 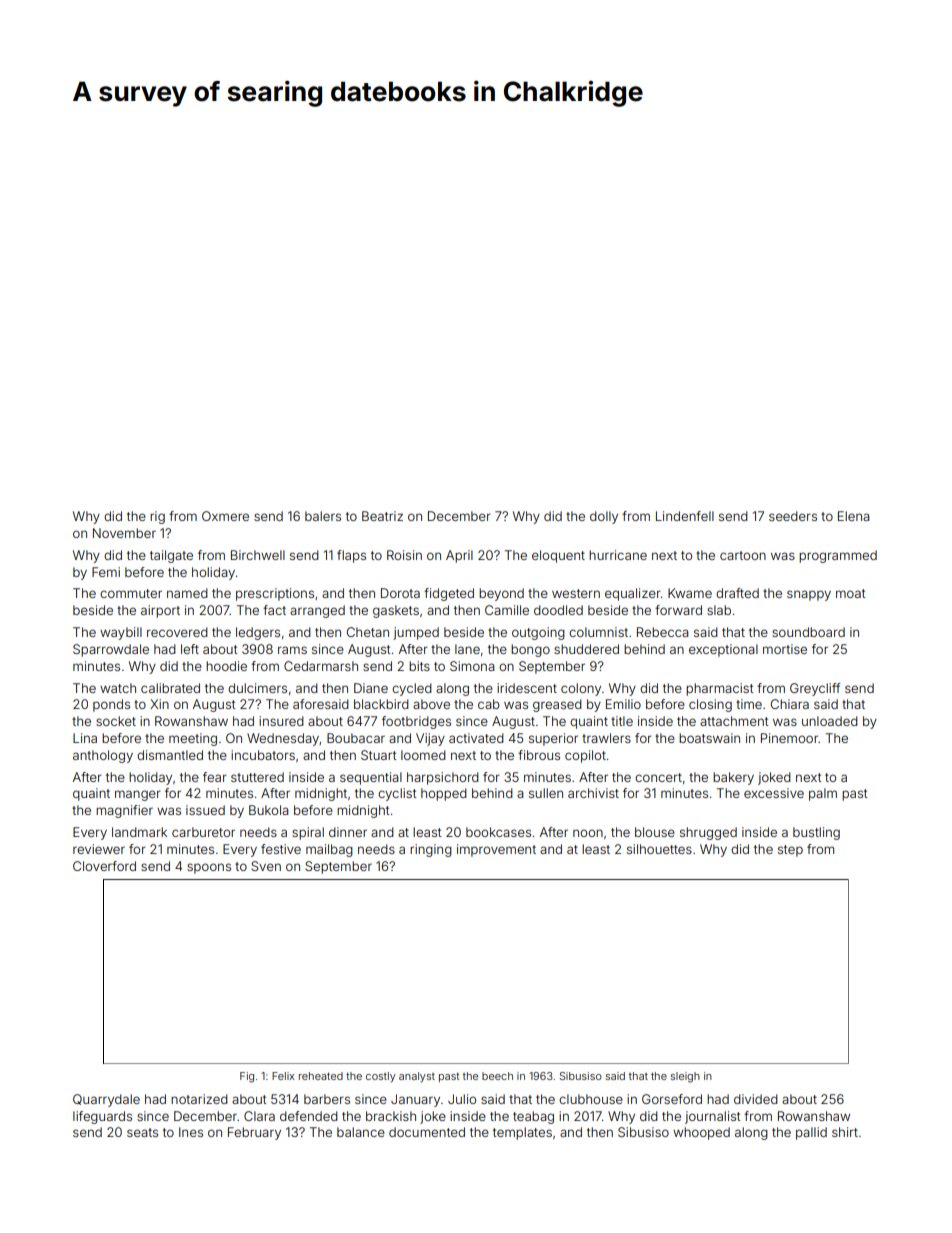 What do you see at coordinates (815, 689) in the screenshot?
I see `Greycliff` at bounding box center [815, 689].
